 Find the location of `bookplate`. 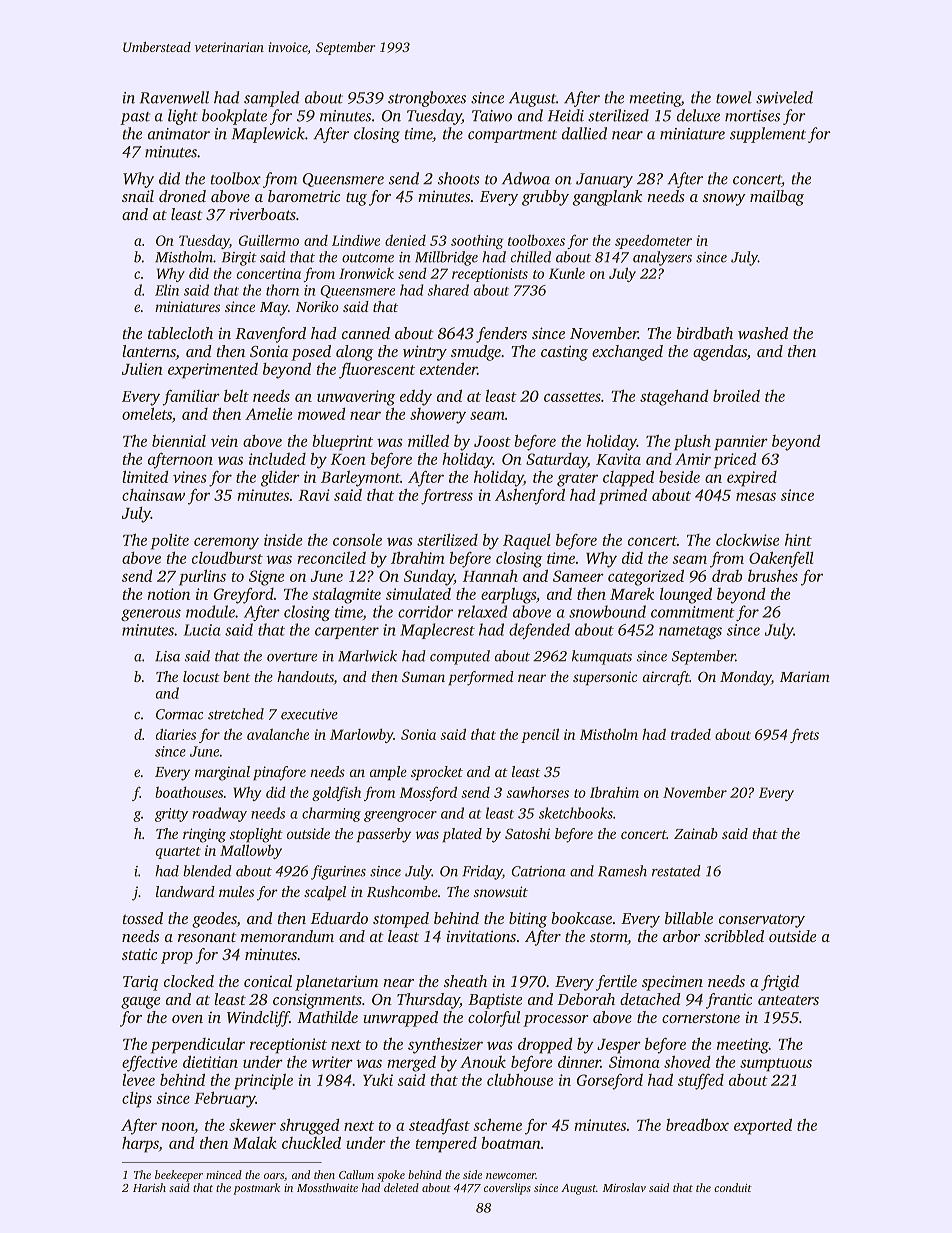

bookplate is located at coordinates (234, 117).
